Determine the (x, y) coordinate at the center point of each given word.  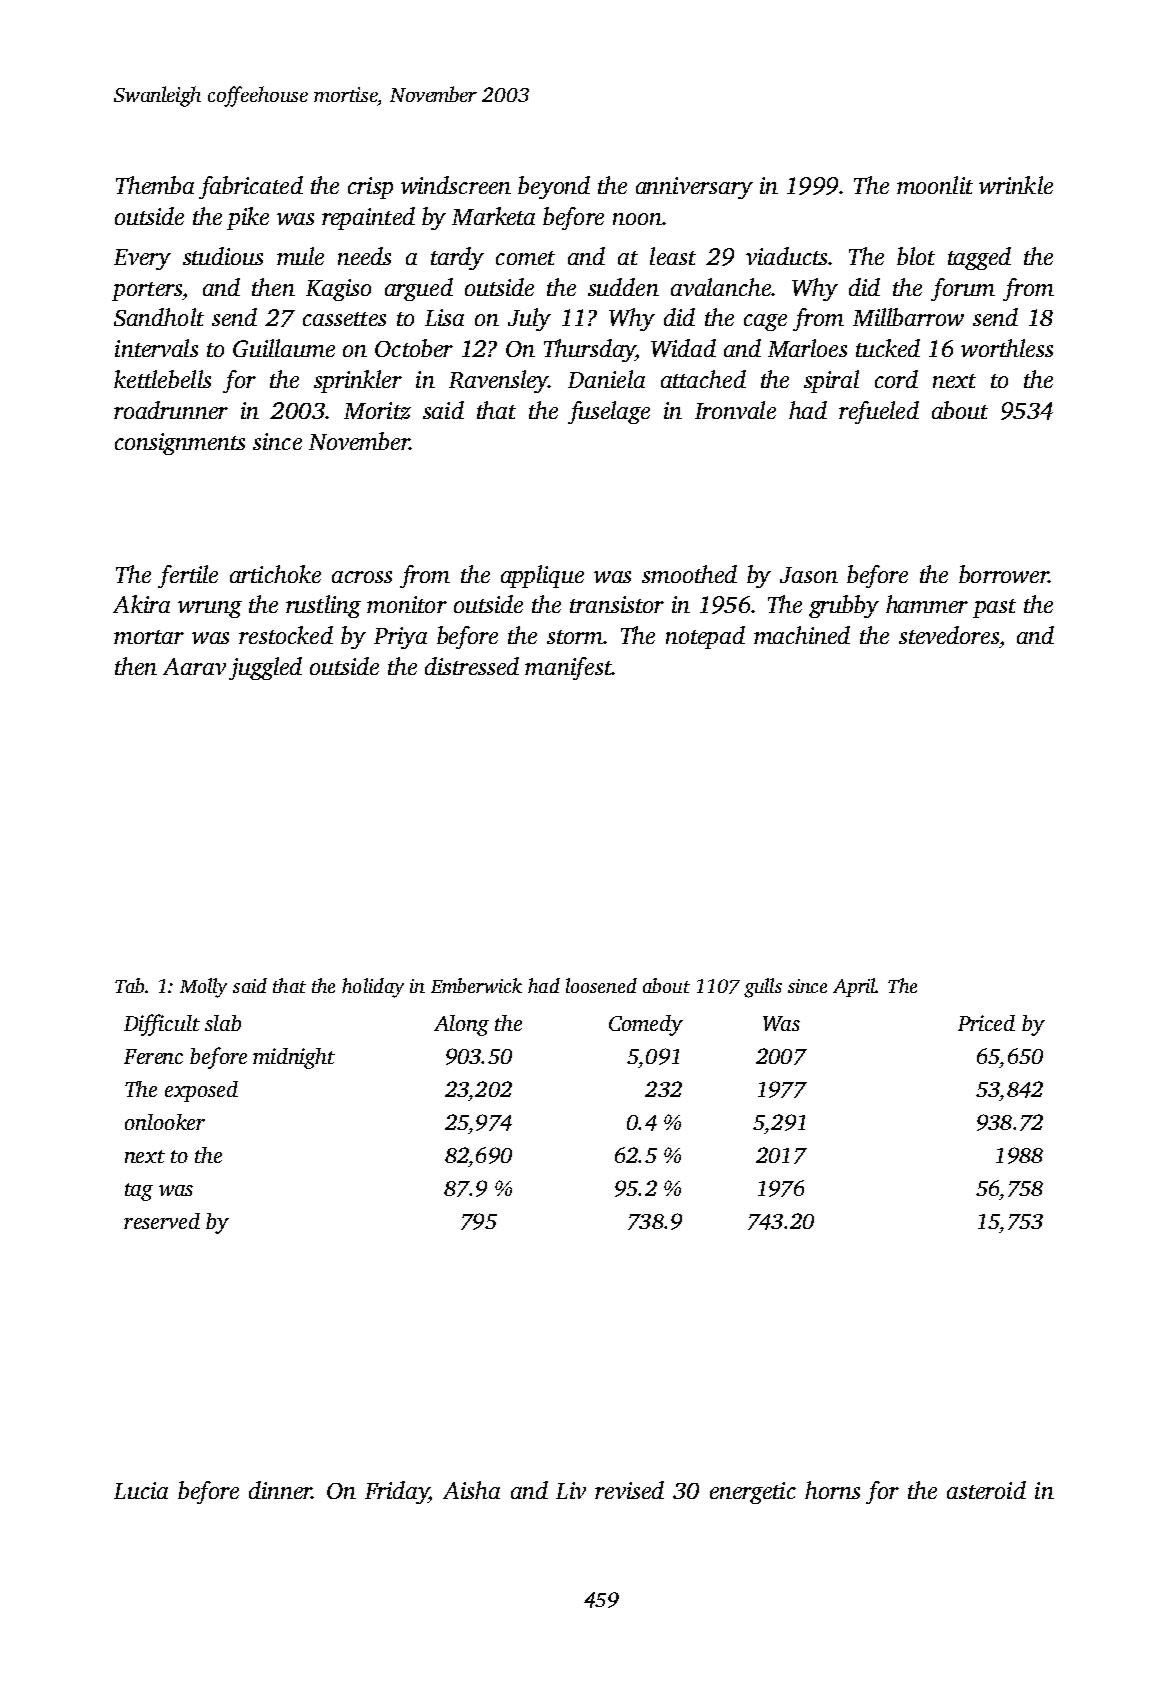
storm (575, 637)
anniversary (694, 188)
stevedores (949, 635)
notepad (705, 637)
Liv (571, 1490)
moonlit (935, 185)
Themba (155, 185)
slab (223, 1023)
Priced (986, 1023)
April (854, 987)
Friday (397, 1492)
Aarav (194, 666)
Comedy (646, 1025)
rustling (323, 606)
